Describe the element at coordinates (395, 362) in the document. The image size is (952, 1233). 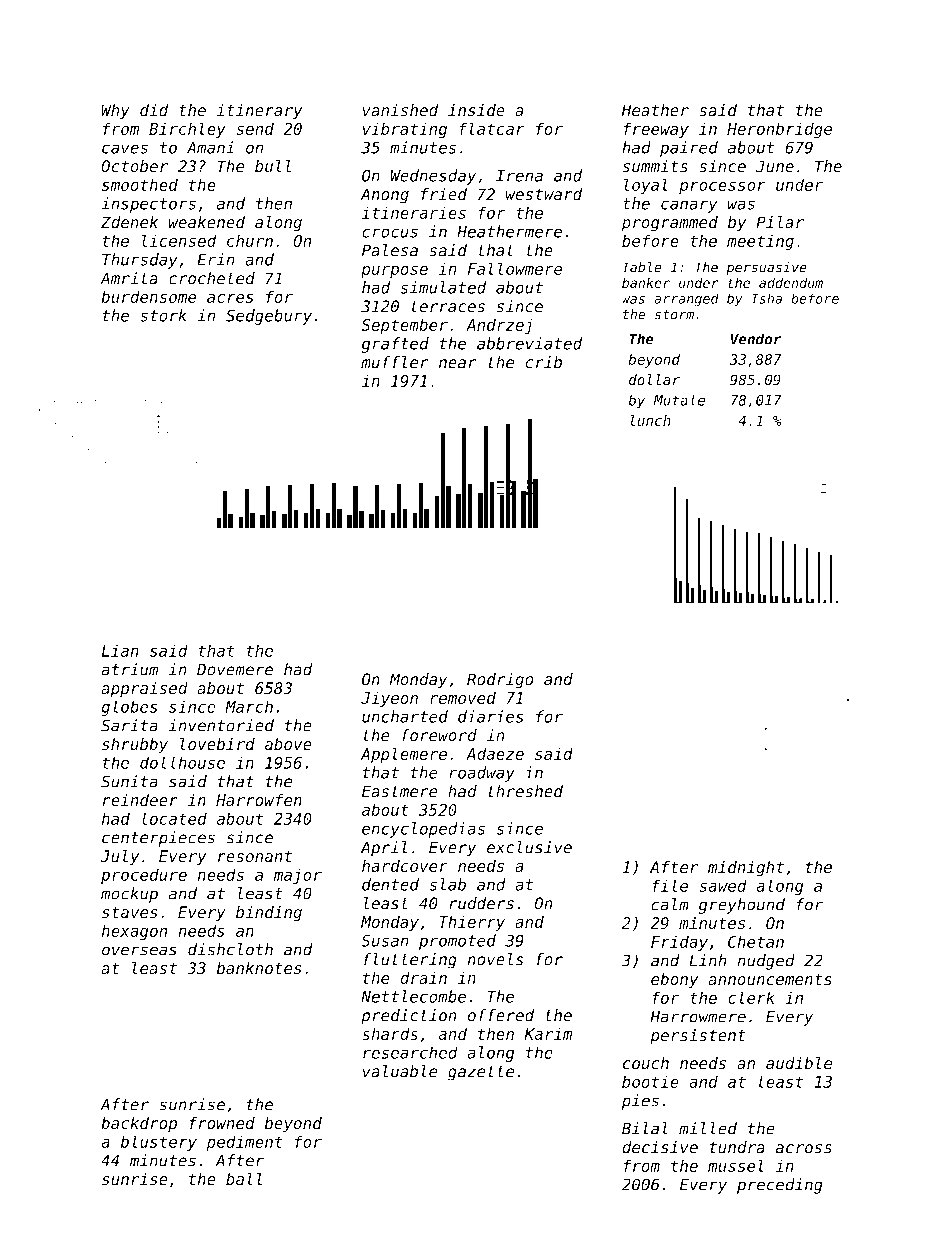
I see `muffler` at that location.
